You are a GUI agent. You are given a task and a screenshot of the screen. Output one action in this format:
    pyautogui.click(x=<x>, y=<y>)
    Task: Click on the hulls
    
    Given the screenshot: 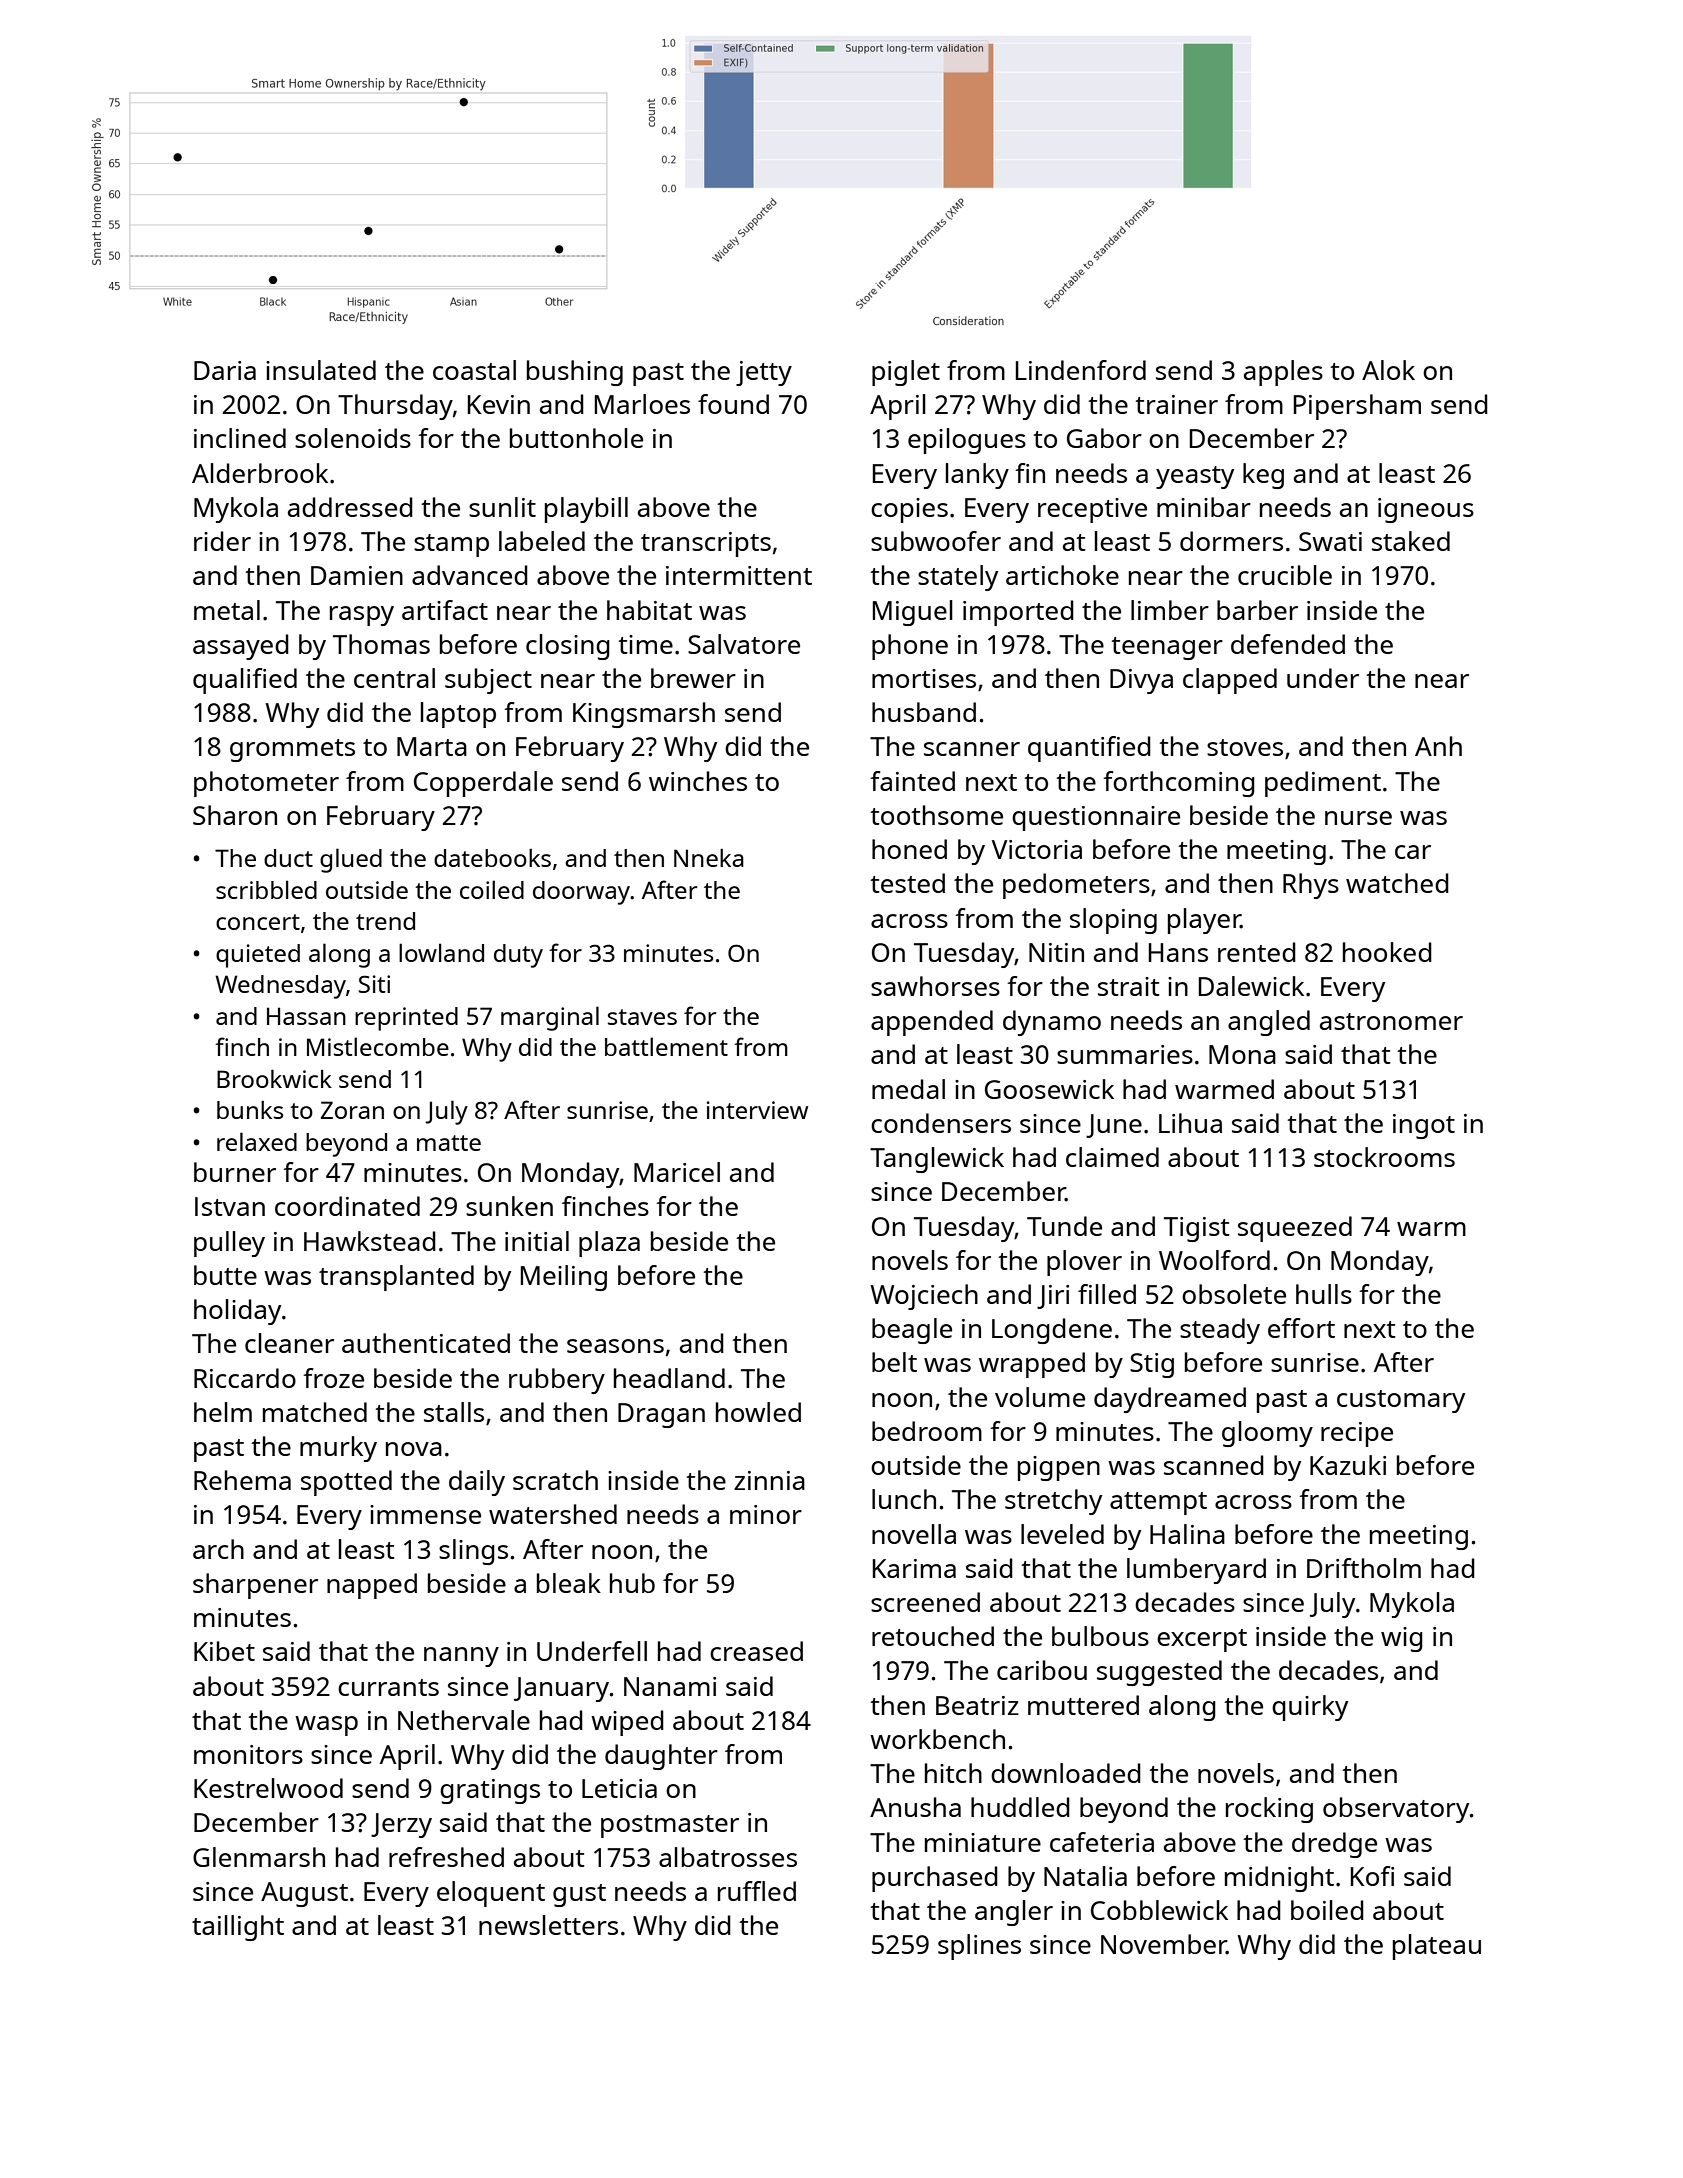 What is the action you would take?
    pyautogui.click(x=1324, y=1294)
